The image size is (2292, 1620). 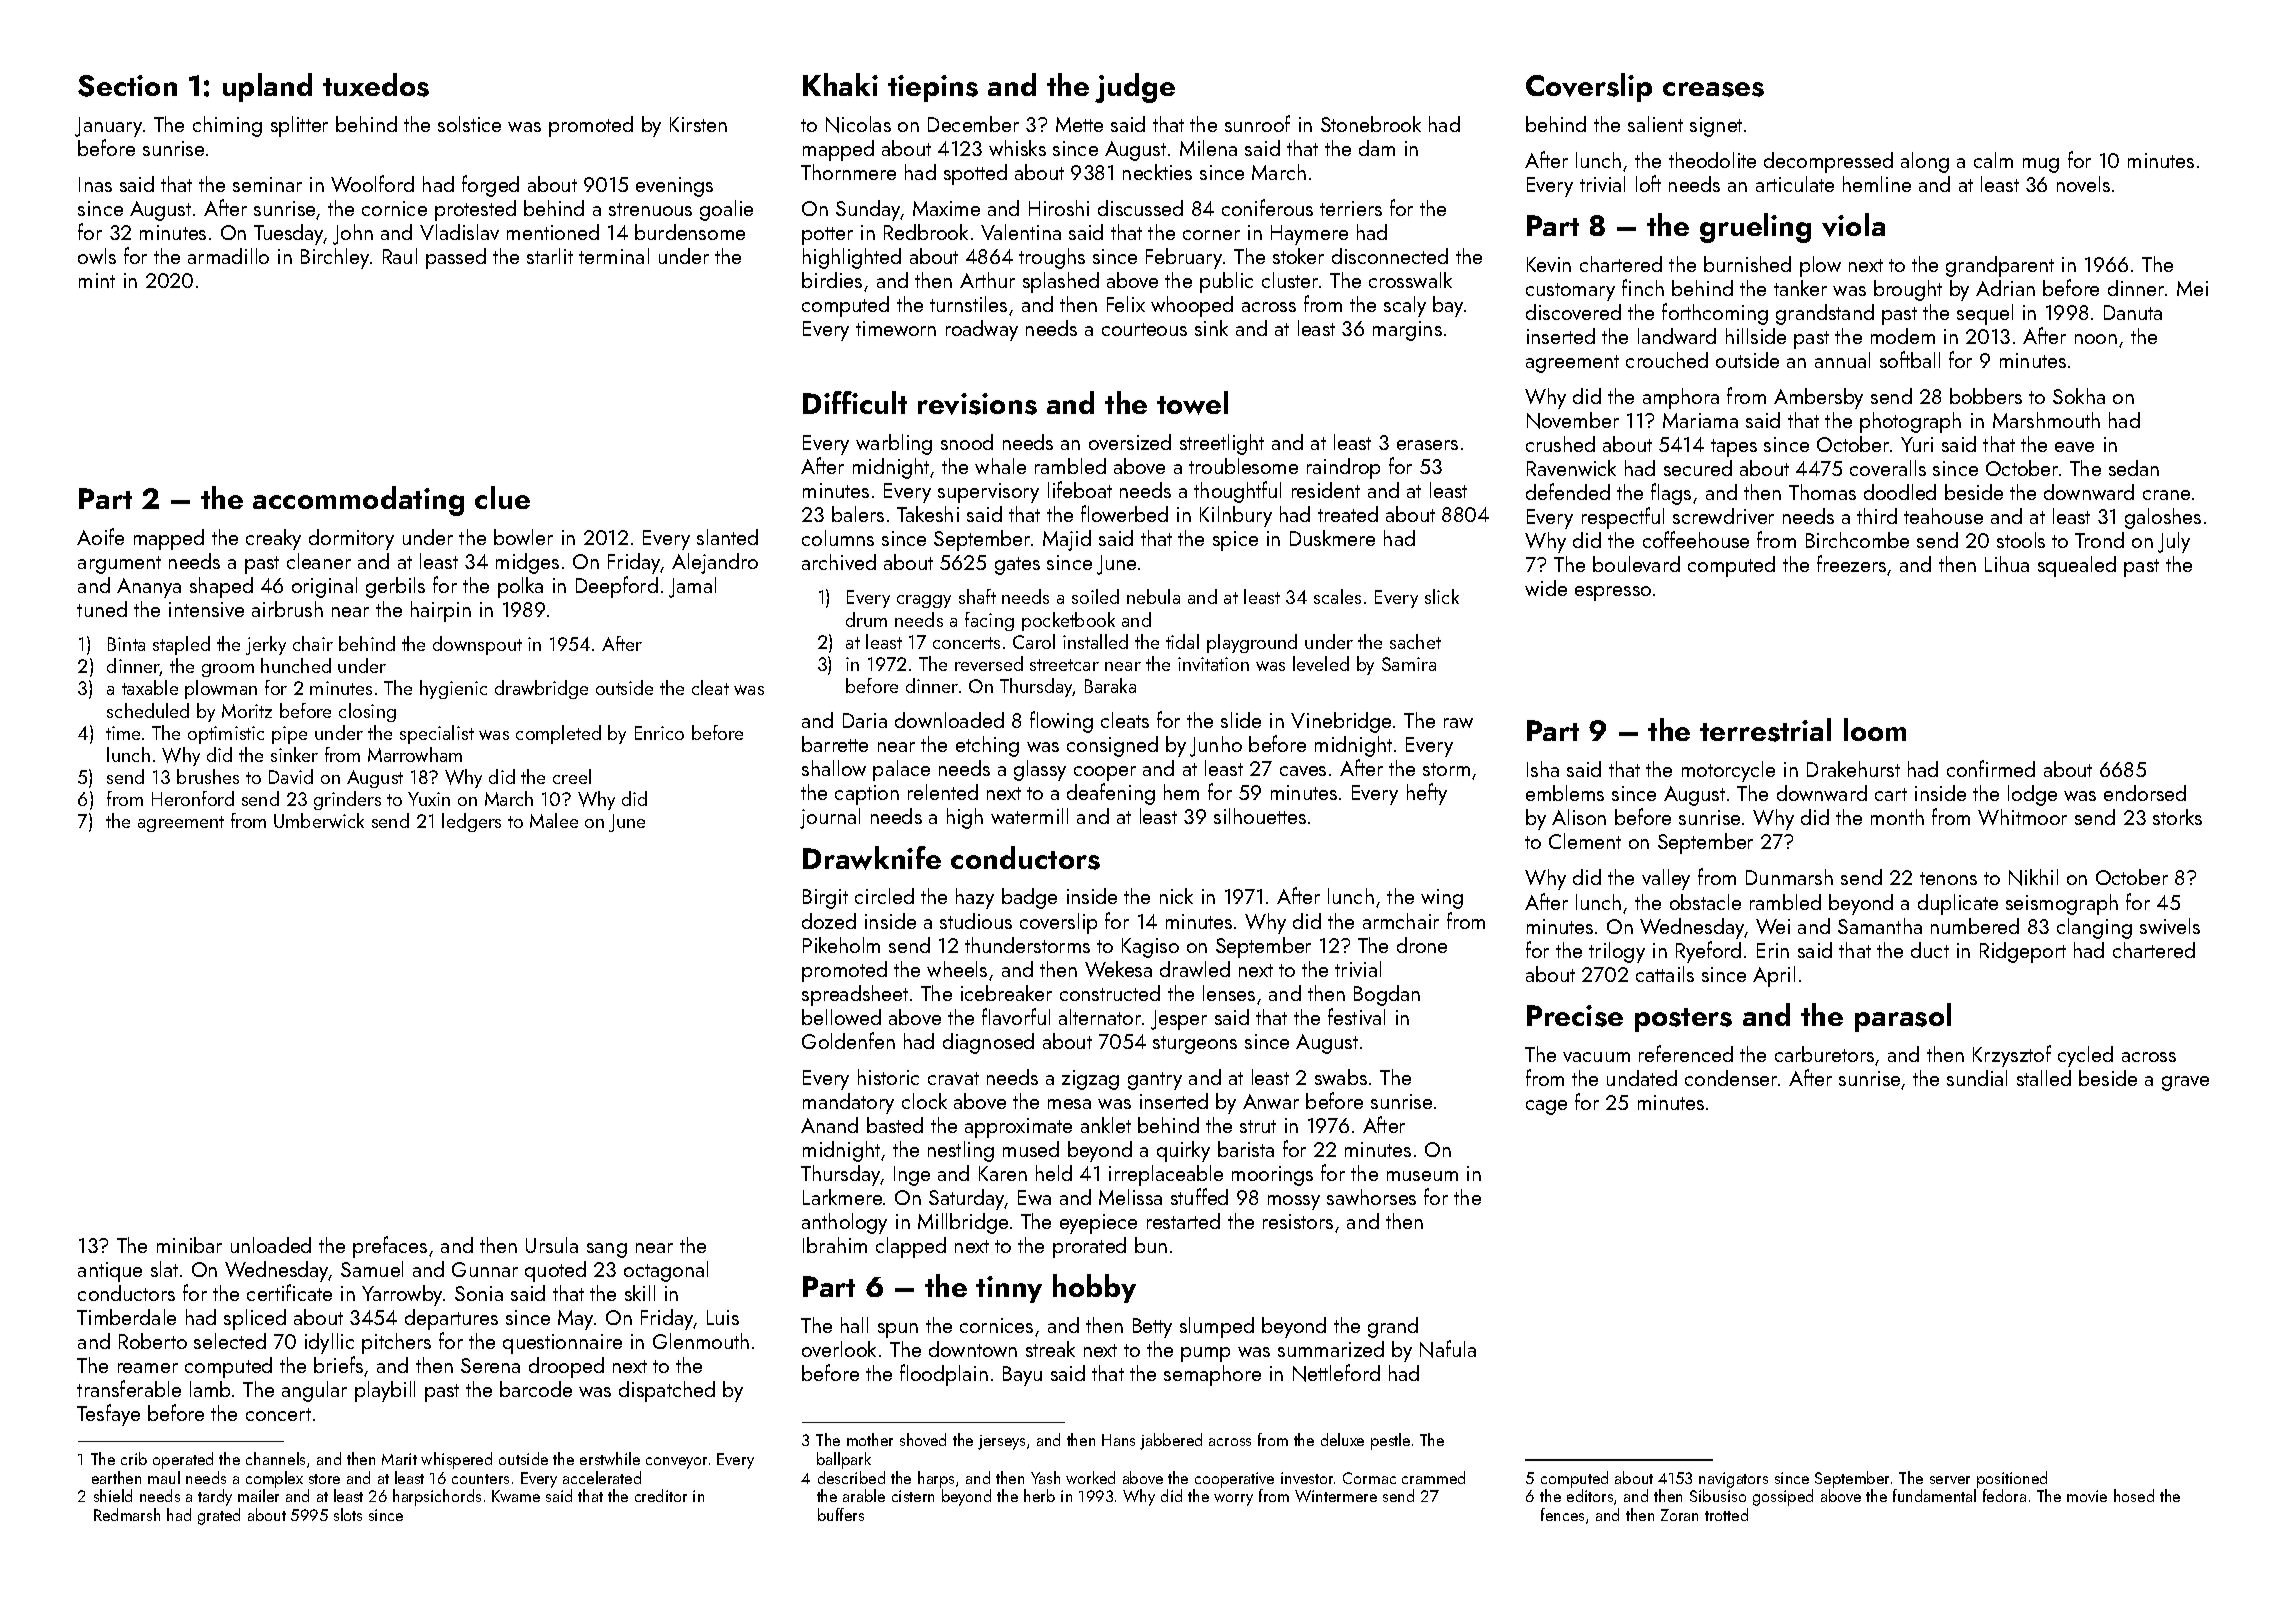 What do you see at coordinates (867, 795) in the document?
I see `caption` at bounding box center [867, 795].
